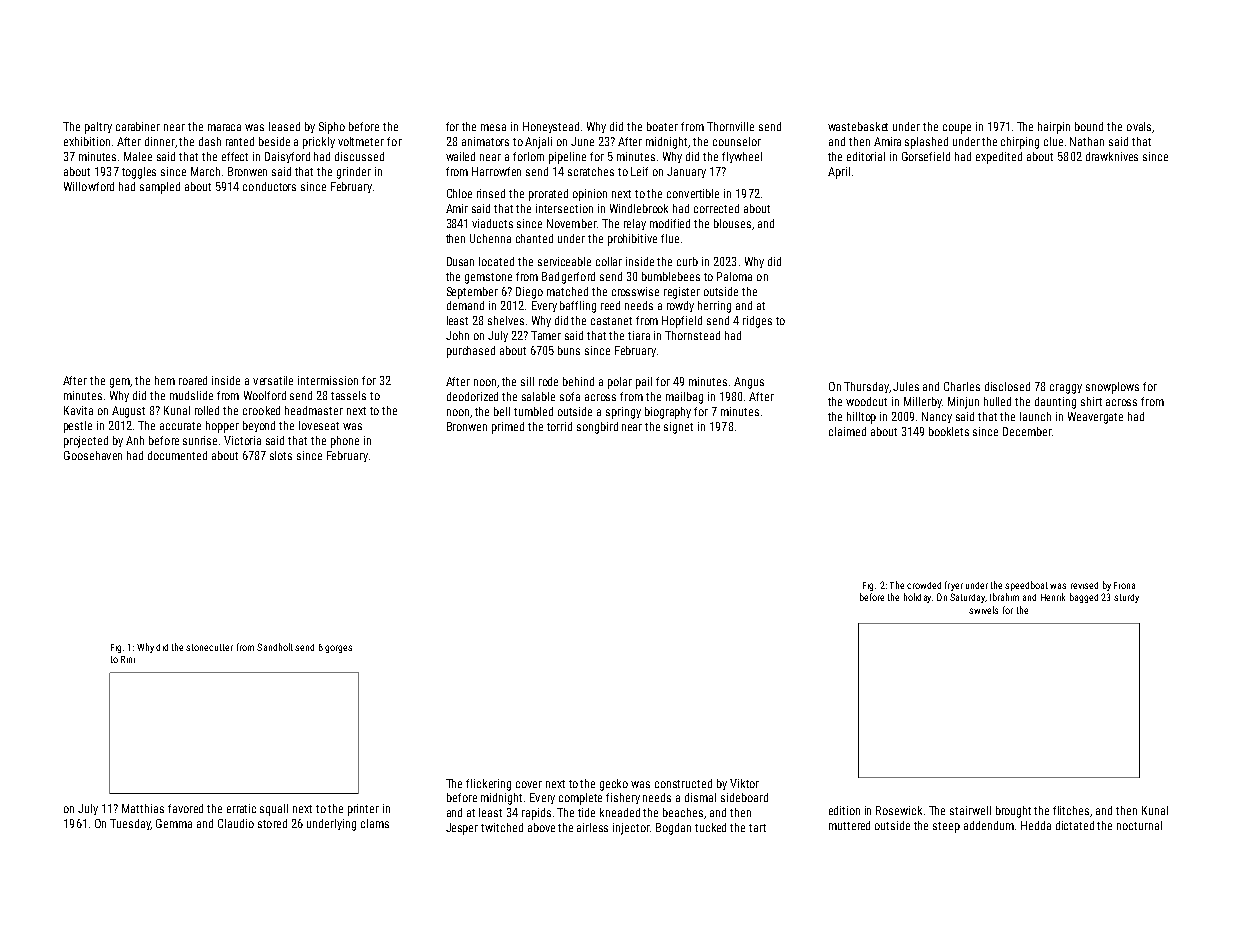  What do you see at coordinates (1026, 586) in the screenshot?
I see `speedboat` at bounding box center [1026, 586].
